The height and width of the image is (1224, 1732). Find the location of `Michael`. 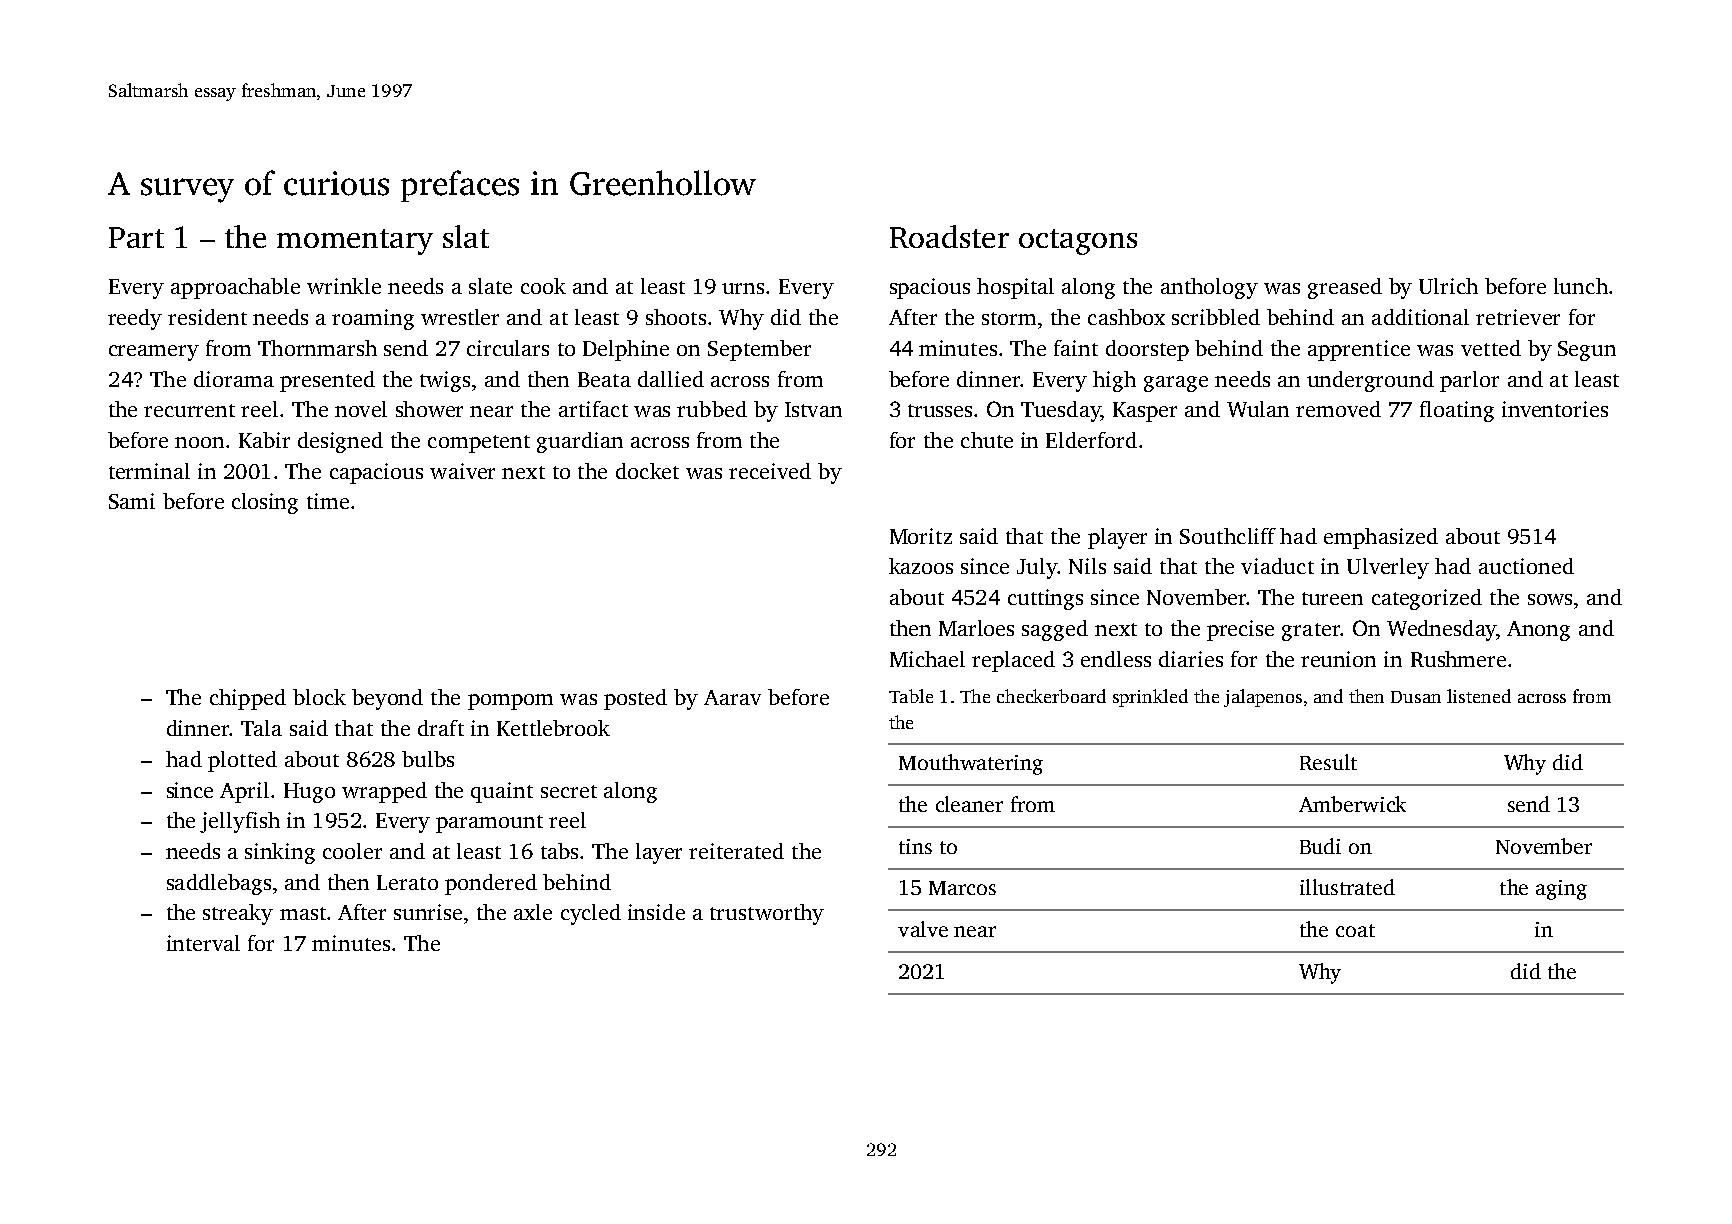

Michael is located at coordinates (927, 659).
